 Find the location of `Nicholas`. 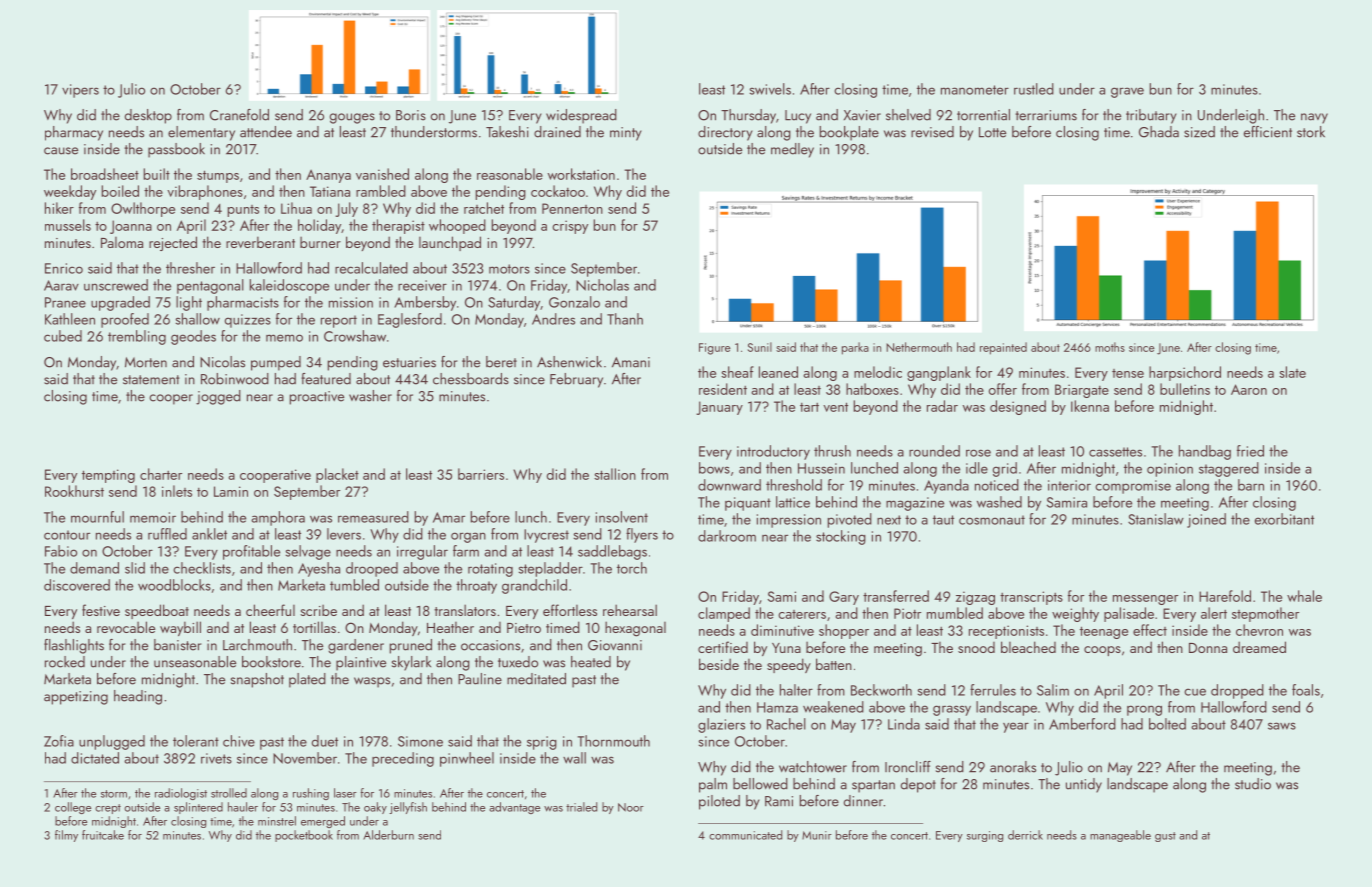

Nicholas is located at coordinates (602, 285).
